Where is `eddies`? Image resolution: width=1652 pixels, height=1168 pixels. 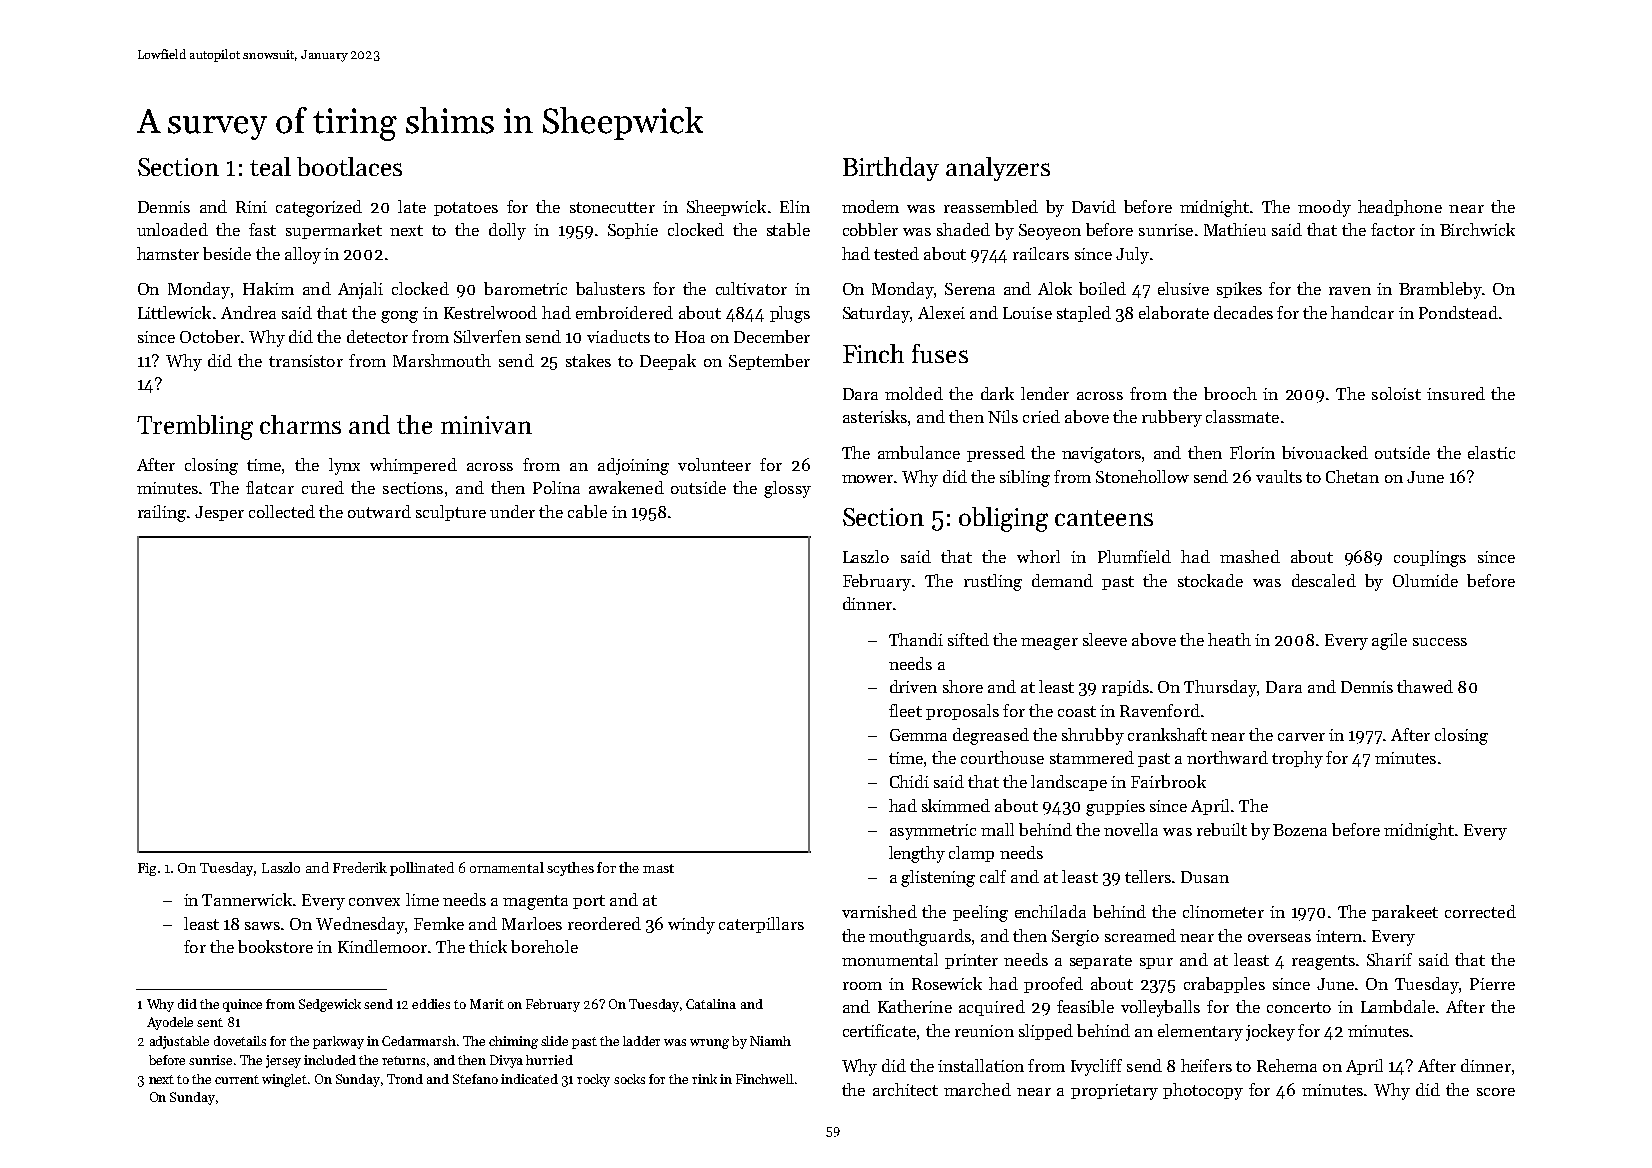
eddies is located at coordinates (431, 1004).
